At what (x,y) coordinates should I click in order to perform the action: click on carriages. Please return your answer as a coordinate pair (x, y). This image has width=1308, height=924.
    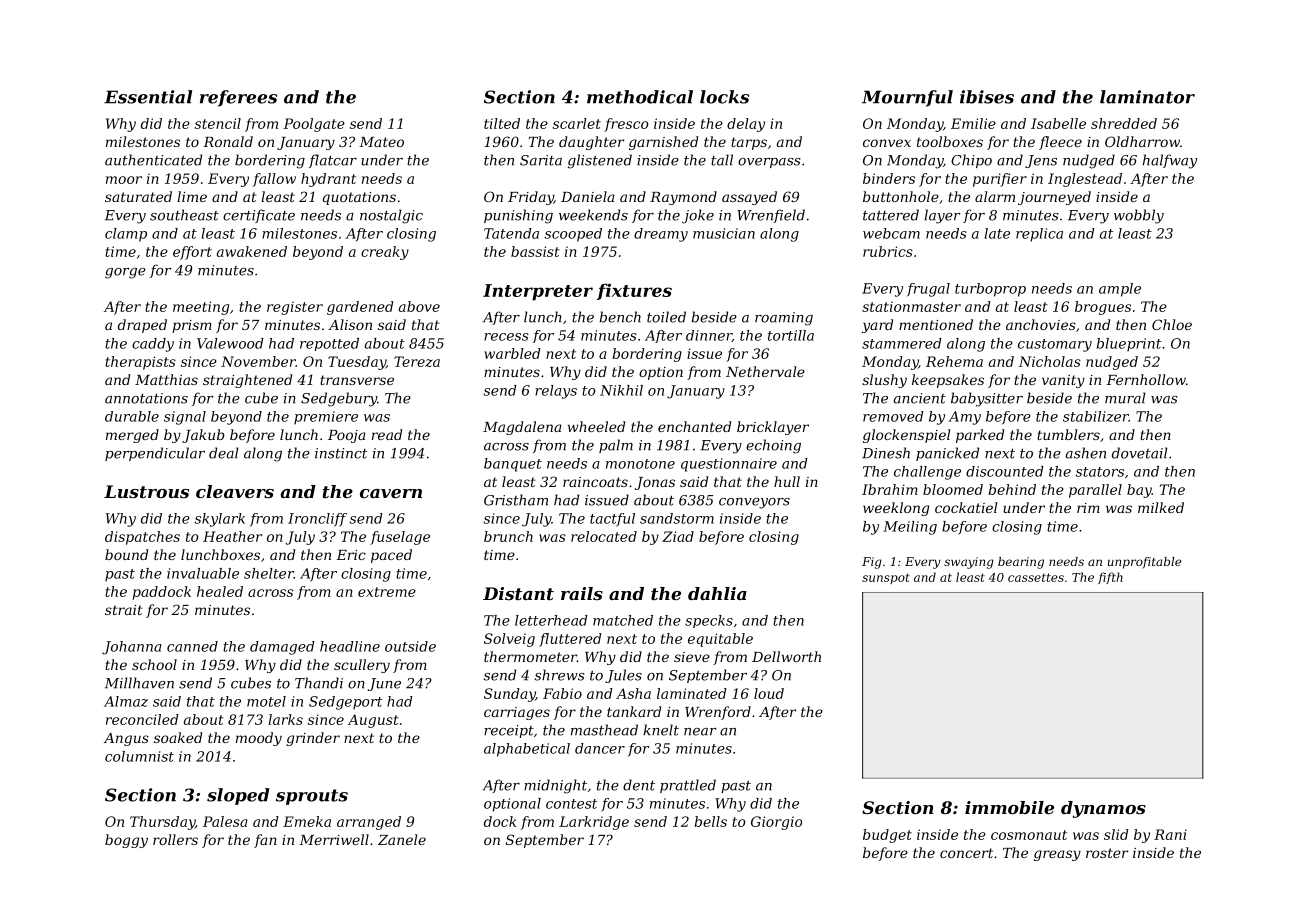
    Looking at the image, I should click on (517, 713).
